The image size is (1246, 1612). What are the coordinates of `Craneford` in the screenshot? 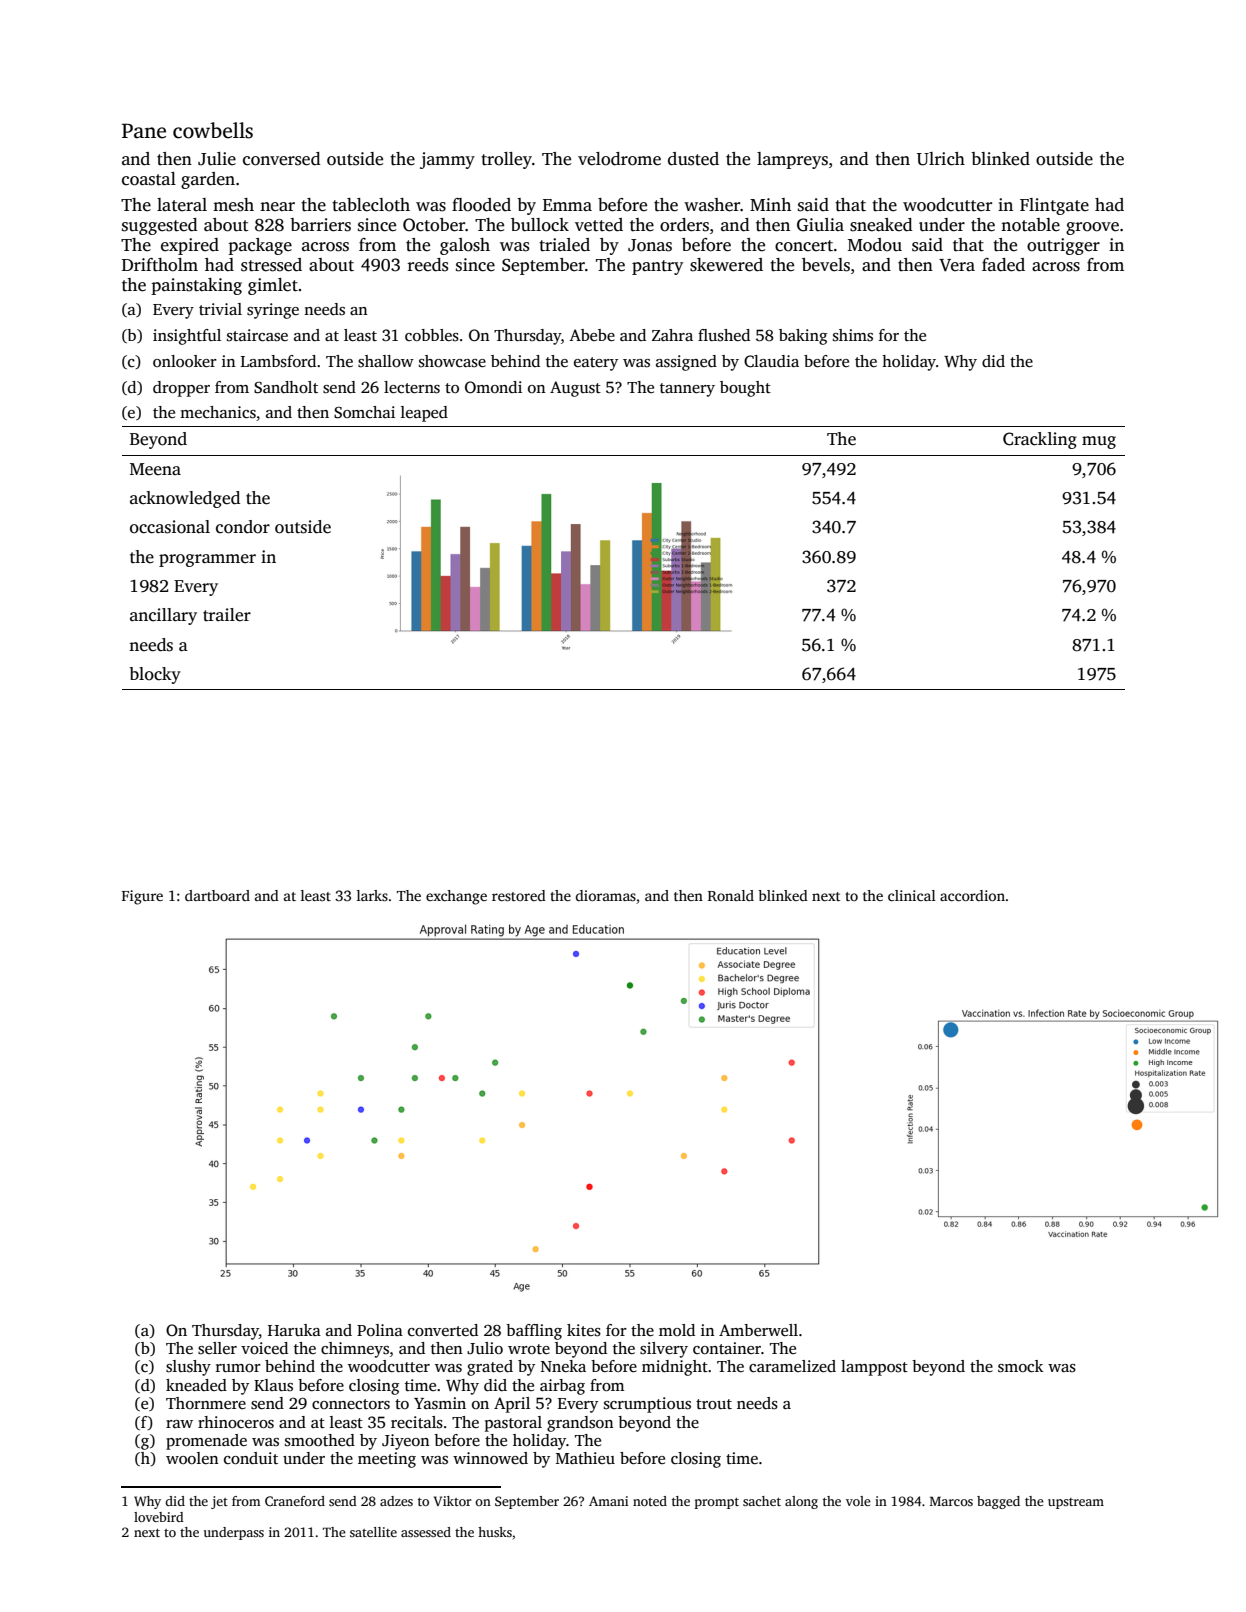 It's located at (295, 1501).
